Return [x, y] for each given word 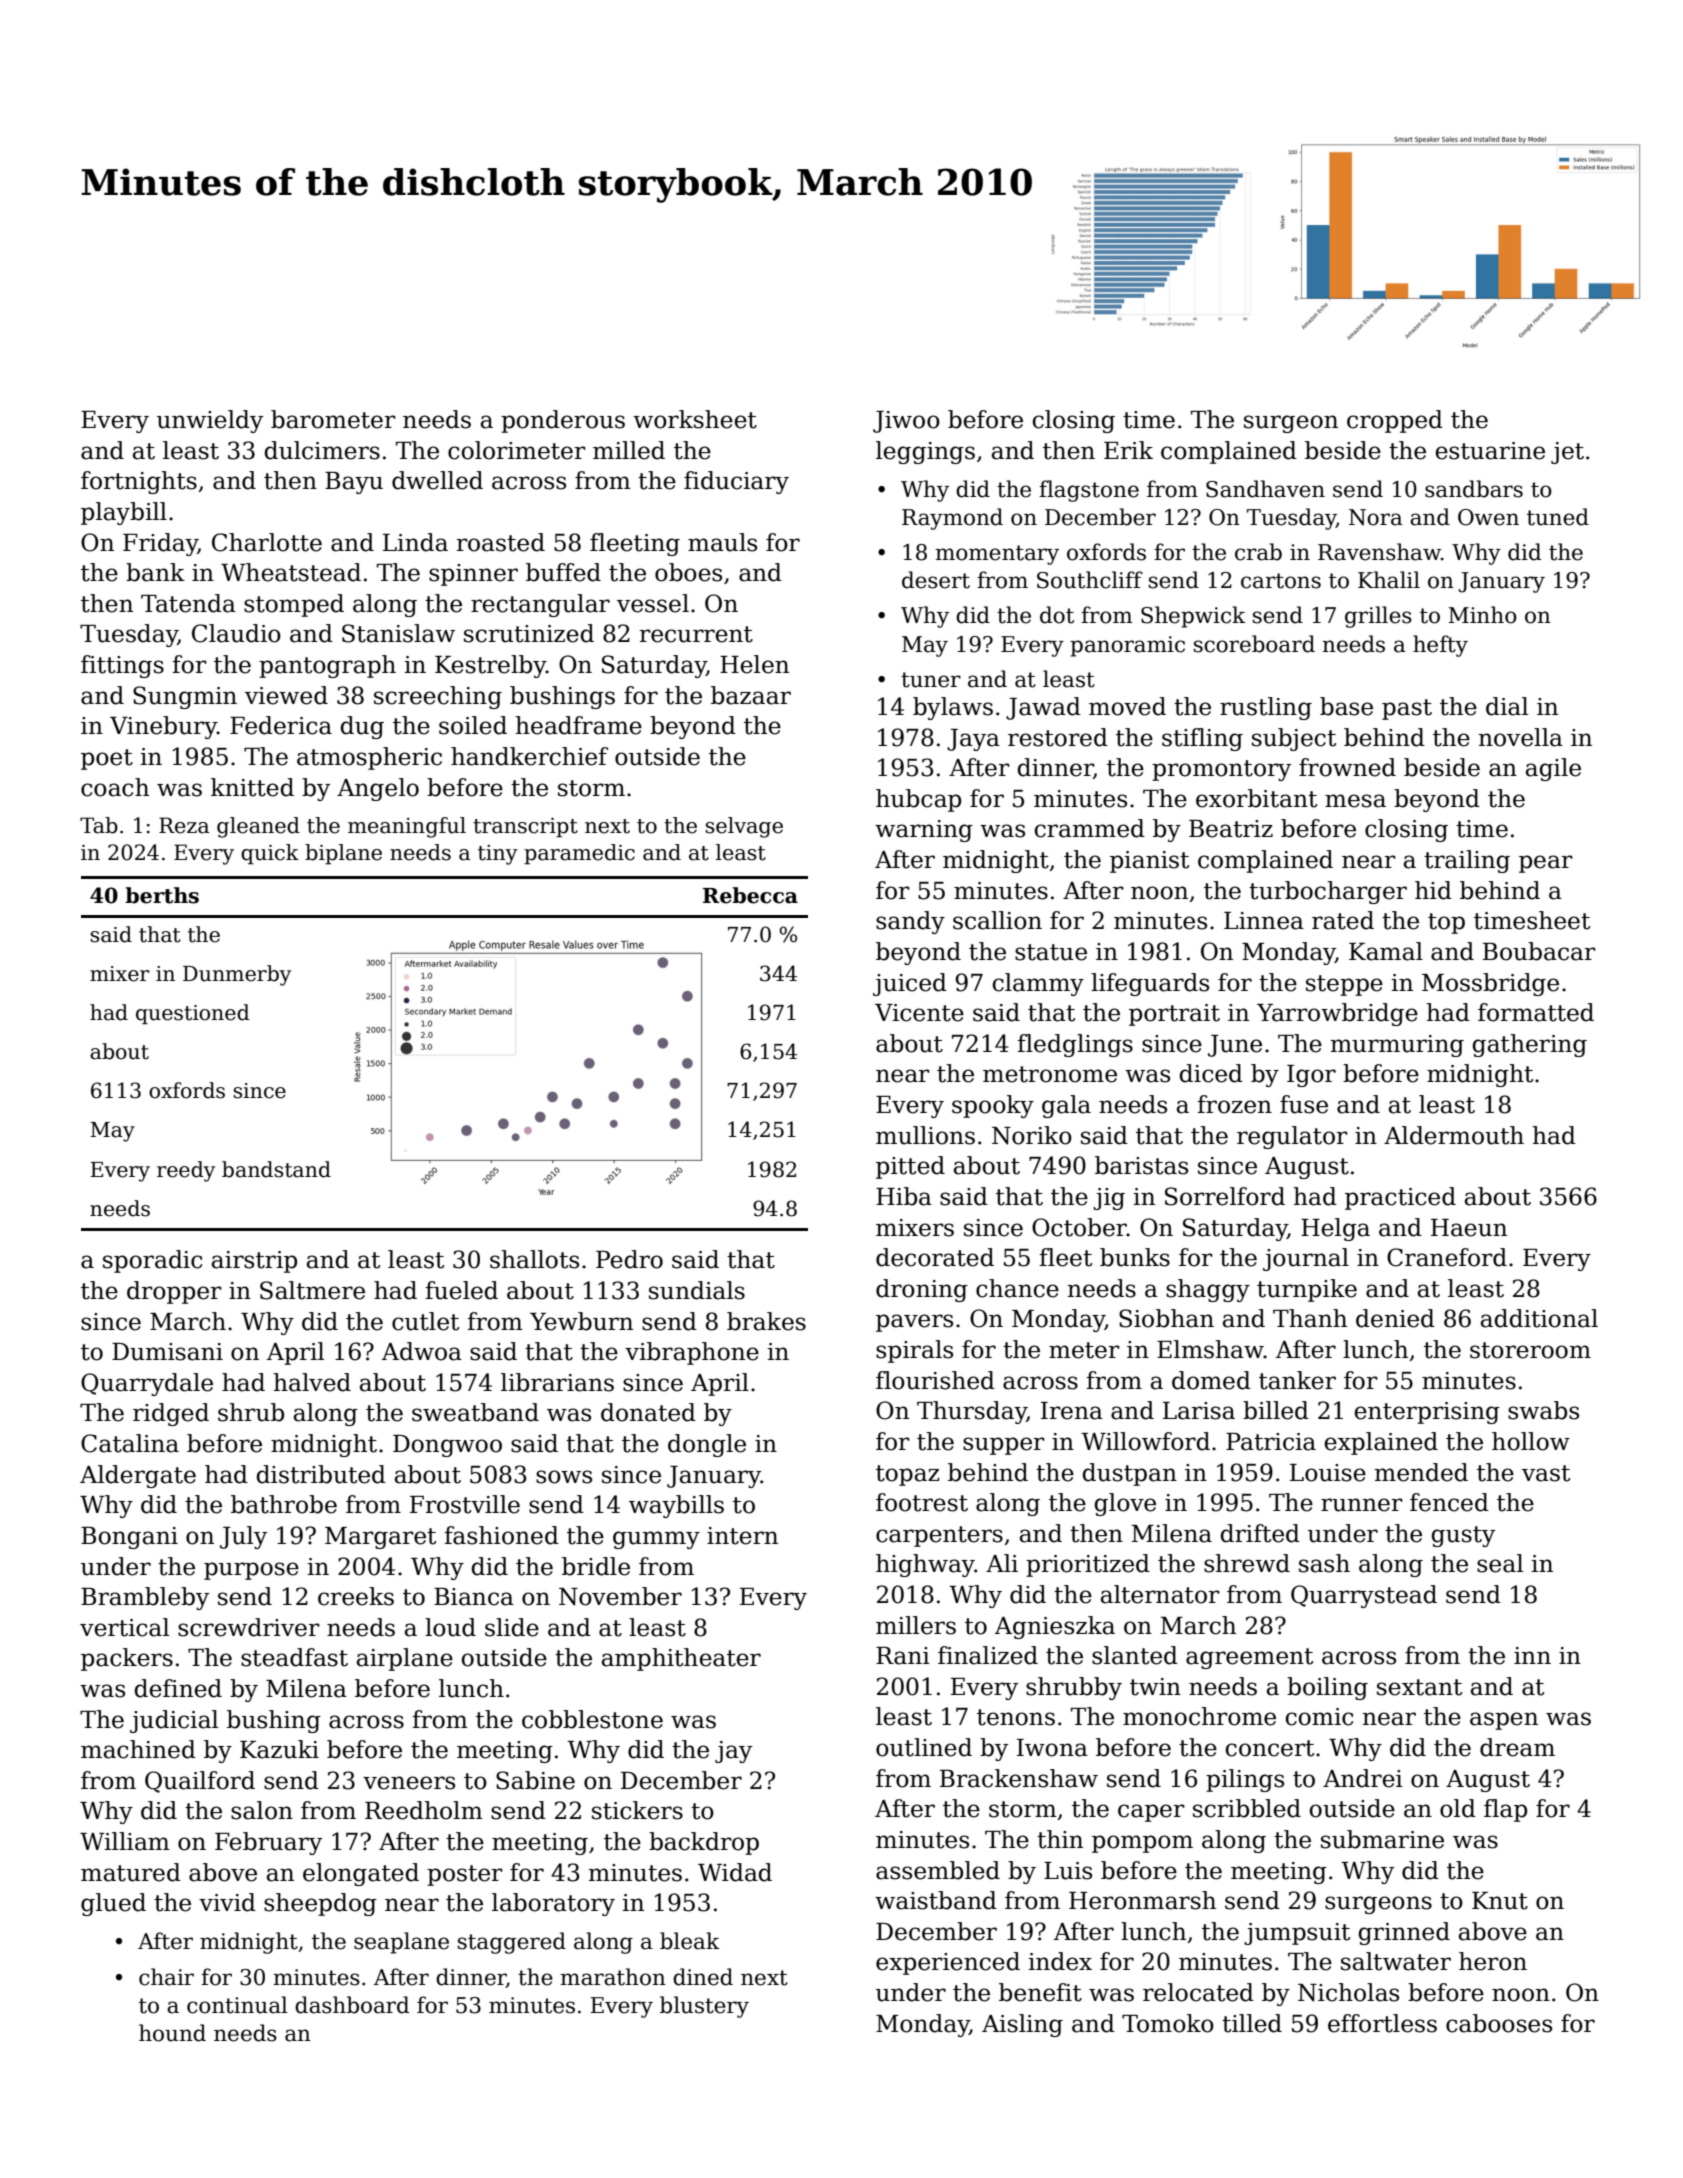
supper [1004, 1446]
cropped [1395, 421]
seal [1500, 1563]
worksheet [695, 419]
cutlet [425, 1321]
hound [172, 2033]
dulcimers [322, 450]
